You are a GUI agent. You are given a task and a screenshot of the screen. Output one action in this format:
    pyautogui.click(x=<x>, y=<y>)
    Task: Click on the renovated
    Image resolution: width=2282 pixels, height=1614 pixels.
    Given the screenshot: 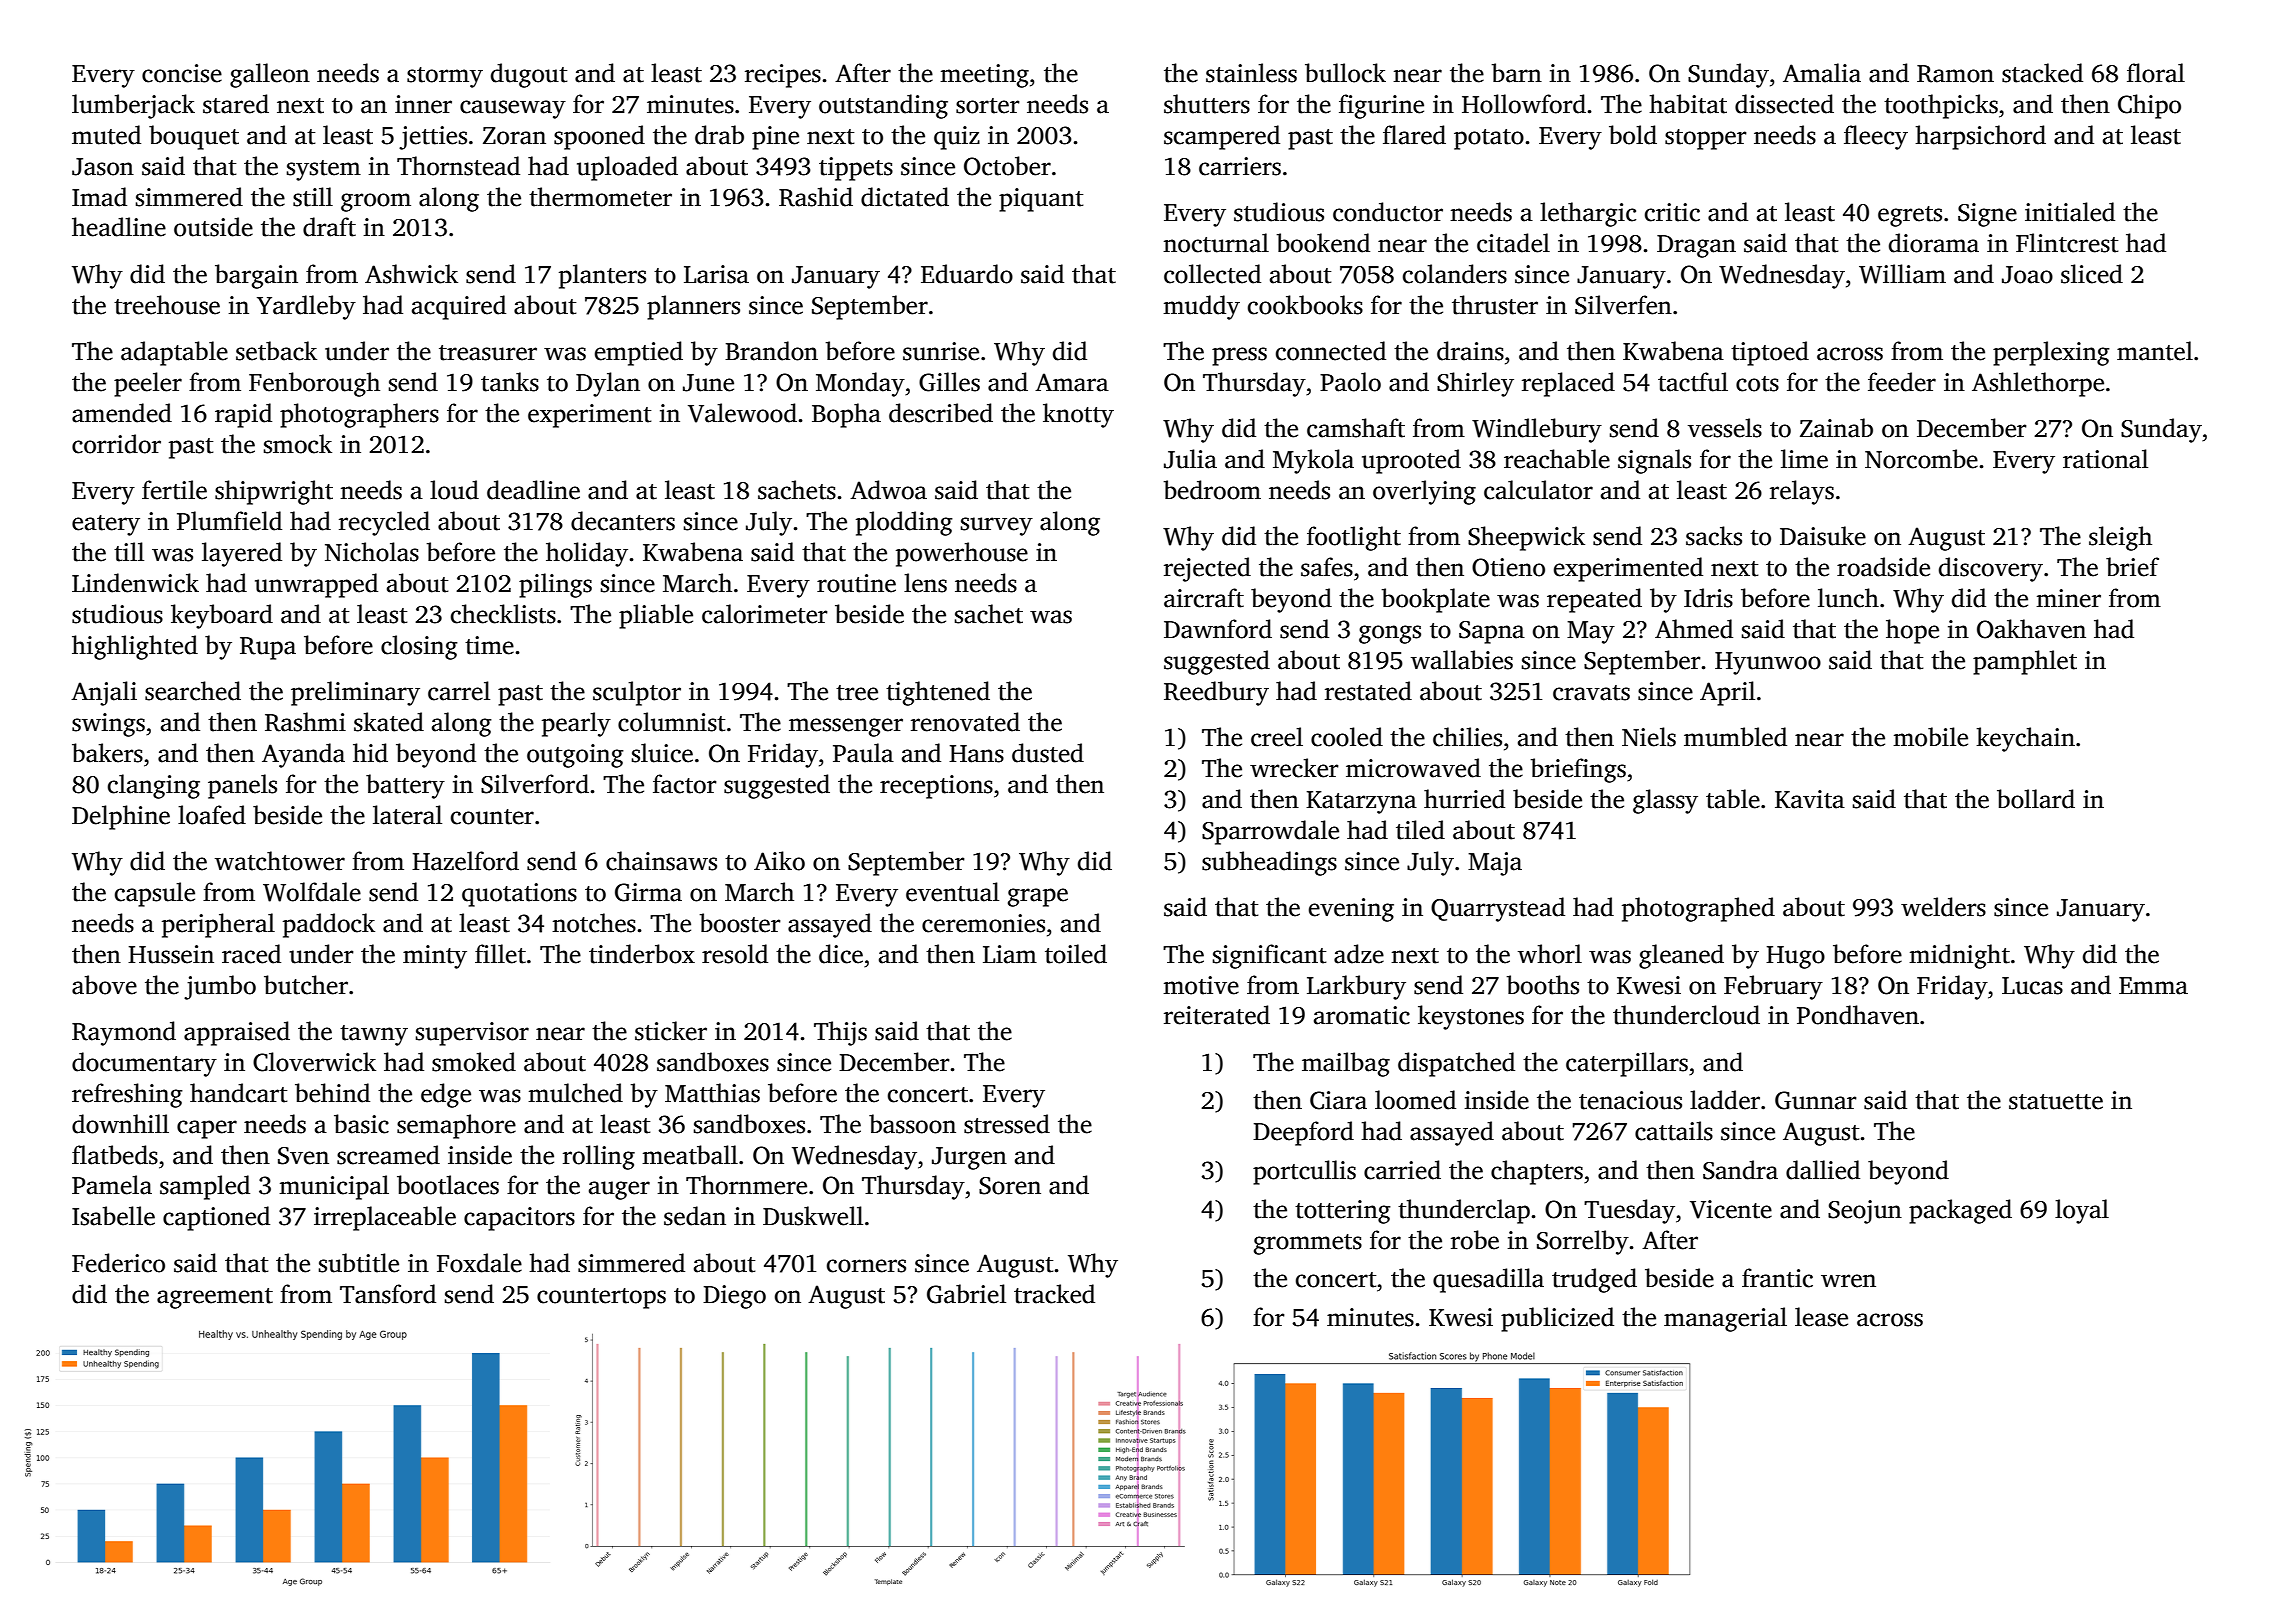 What is the action you would take?
    pyautogui.click(x=965, y=722)
